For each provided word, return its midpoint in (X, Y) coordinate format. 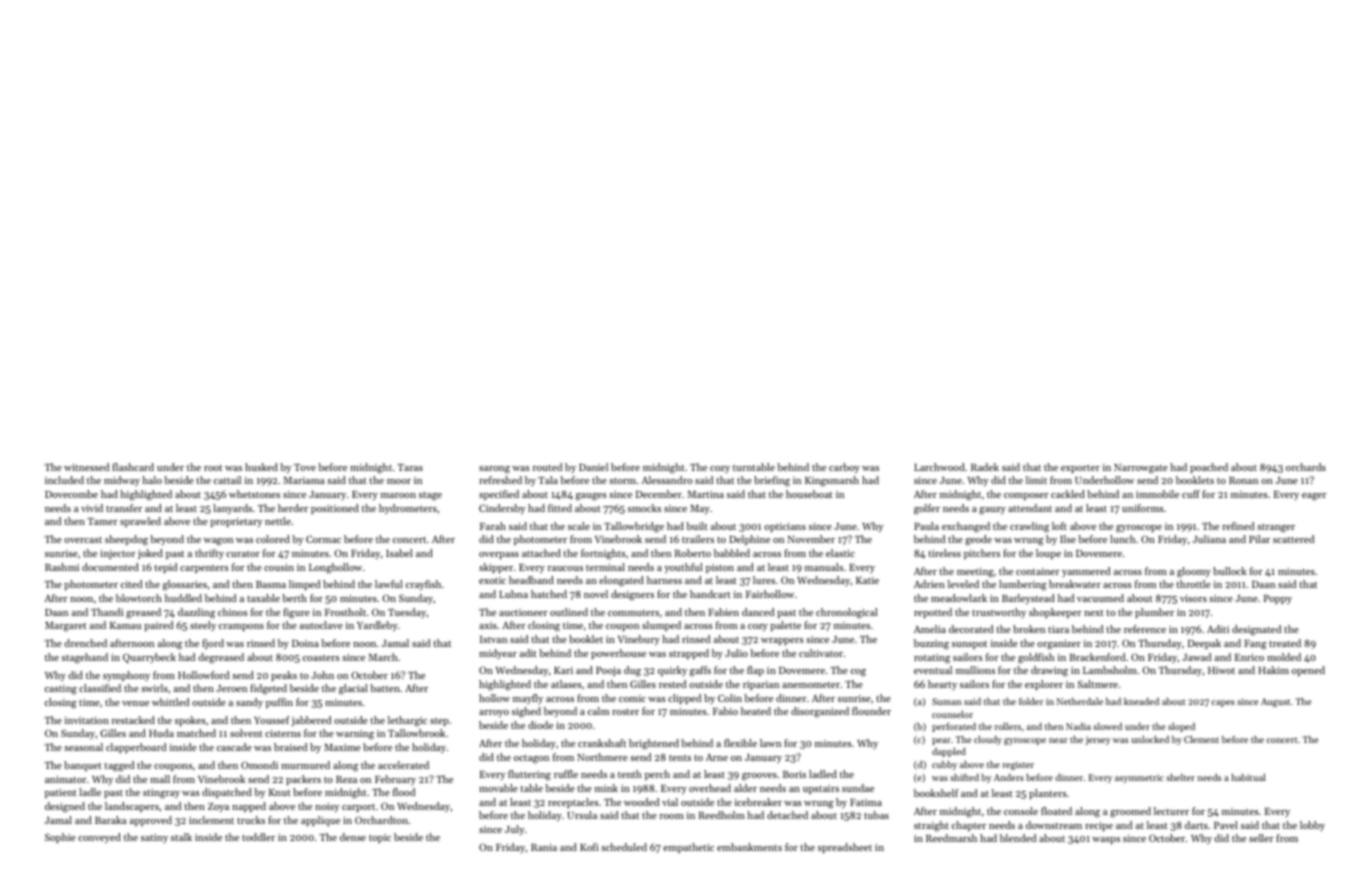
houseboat (809, 494)
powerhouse (618, 654)
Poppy (1278, 599)
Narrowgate (1141, 469)
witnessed (86, 467)
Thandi (107, 612)
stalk (181, 837)
